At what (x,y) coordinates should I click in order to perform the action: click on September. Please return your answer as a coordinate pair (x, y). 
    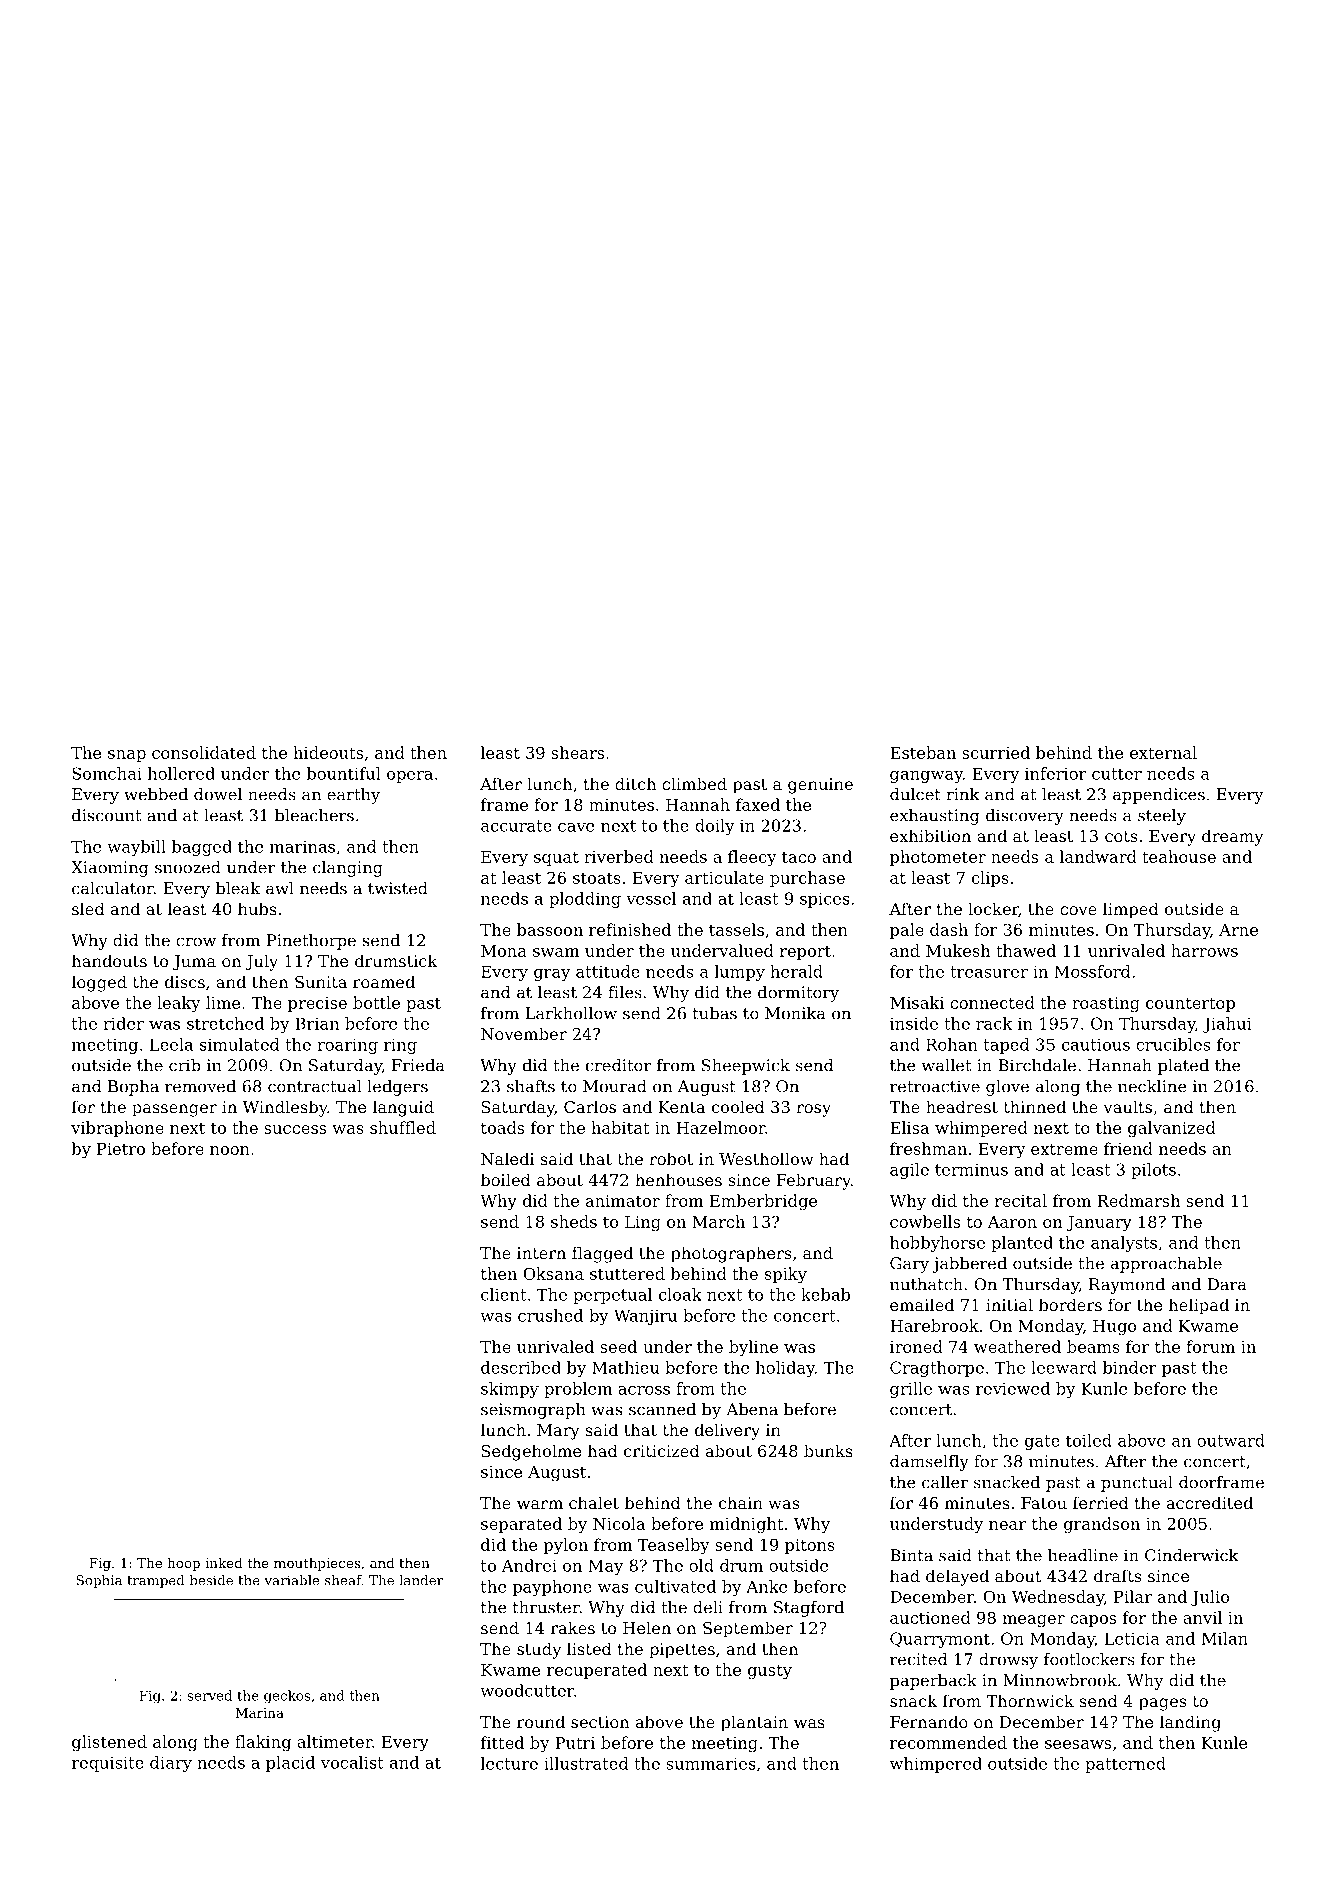
    Looking at the image, I should click on (748, 1629).
